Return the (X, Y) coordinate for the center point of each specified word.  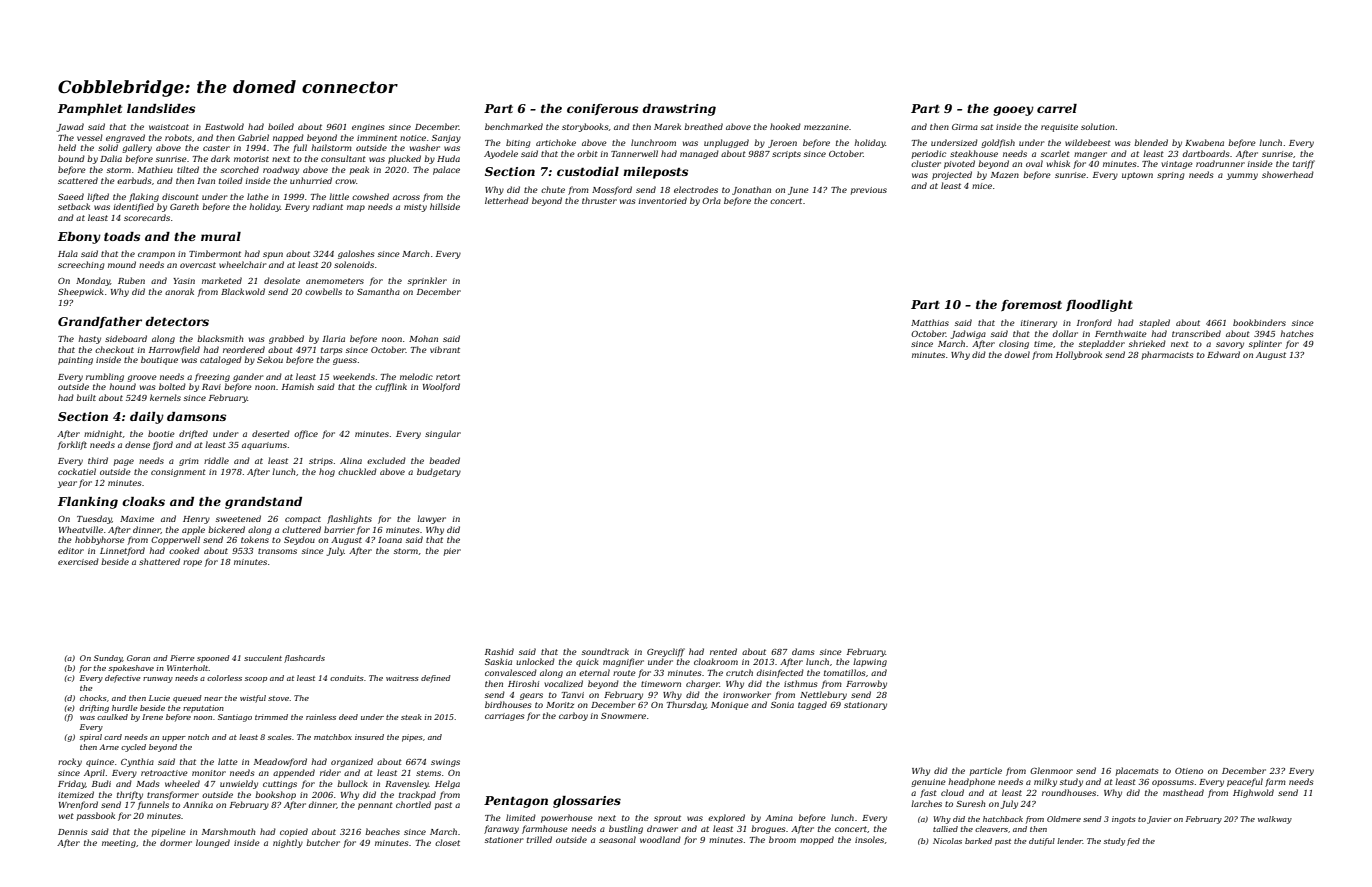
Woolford (441, 387)
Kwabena (1204, 142)
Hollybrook (1079, 355)
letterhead (507, 200)
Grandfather (100, 322)
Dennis (73, 832)
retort (448, 377)
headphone (971, 782)
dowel (1017, 354)
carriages (505, 717)
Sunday (108, 659)
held (67, 147)
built (86, 397)
